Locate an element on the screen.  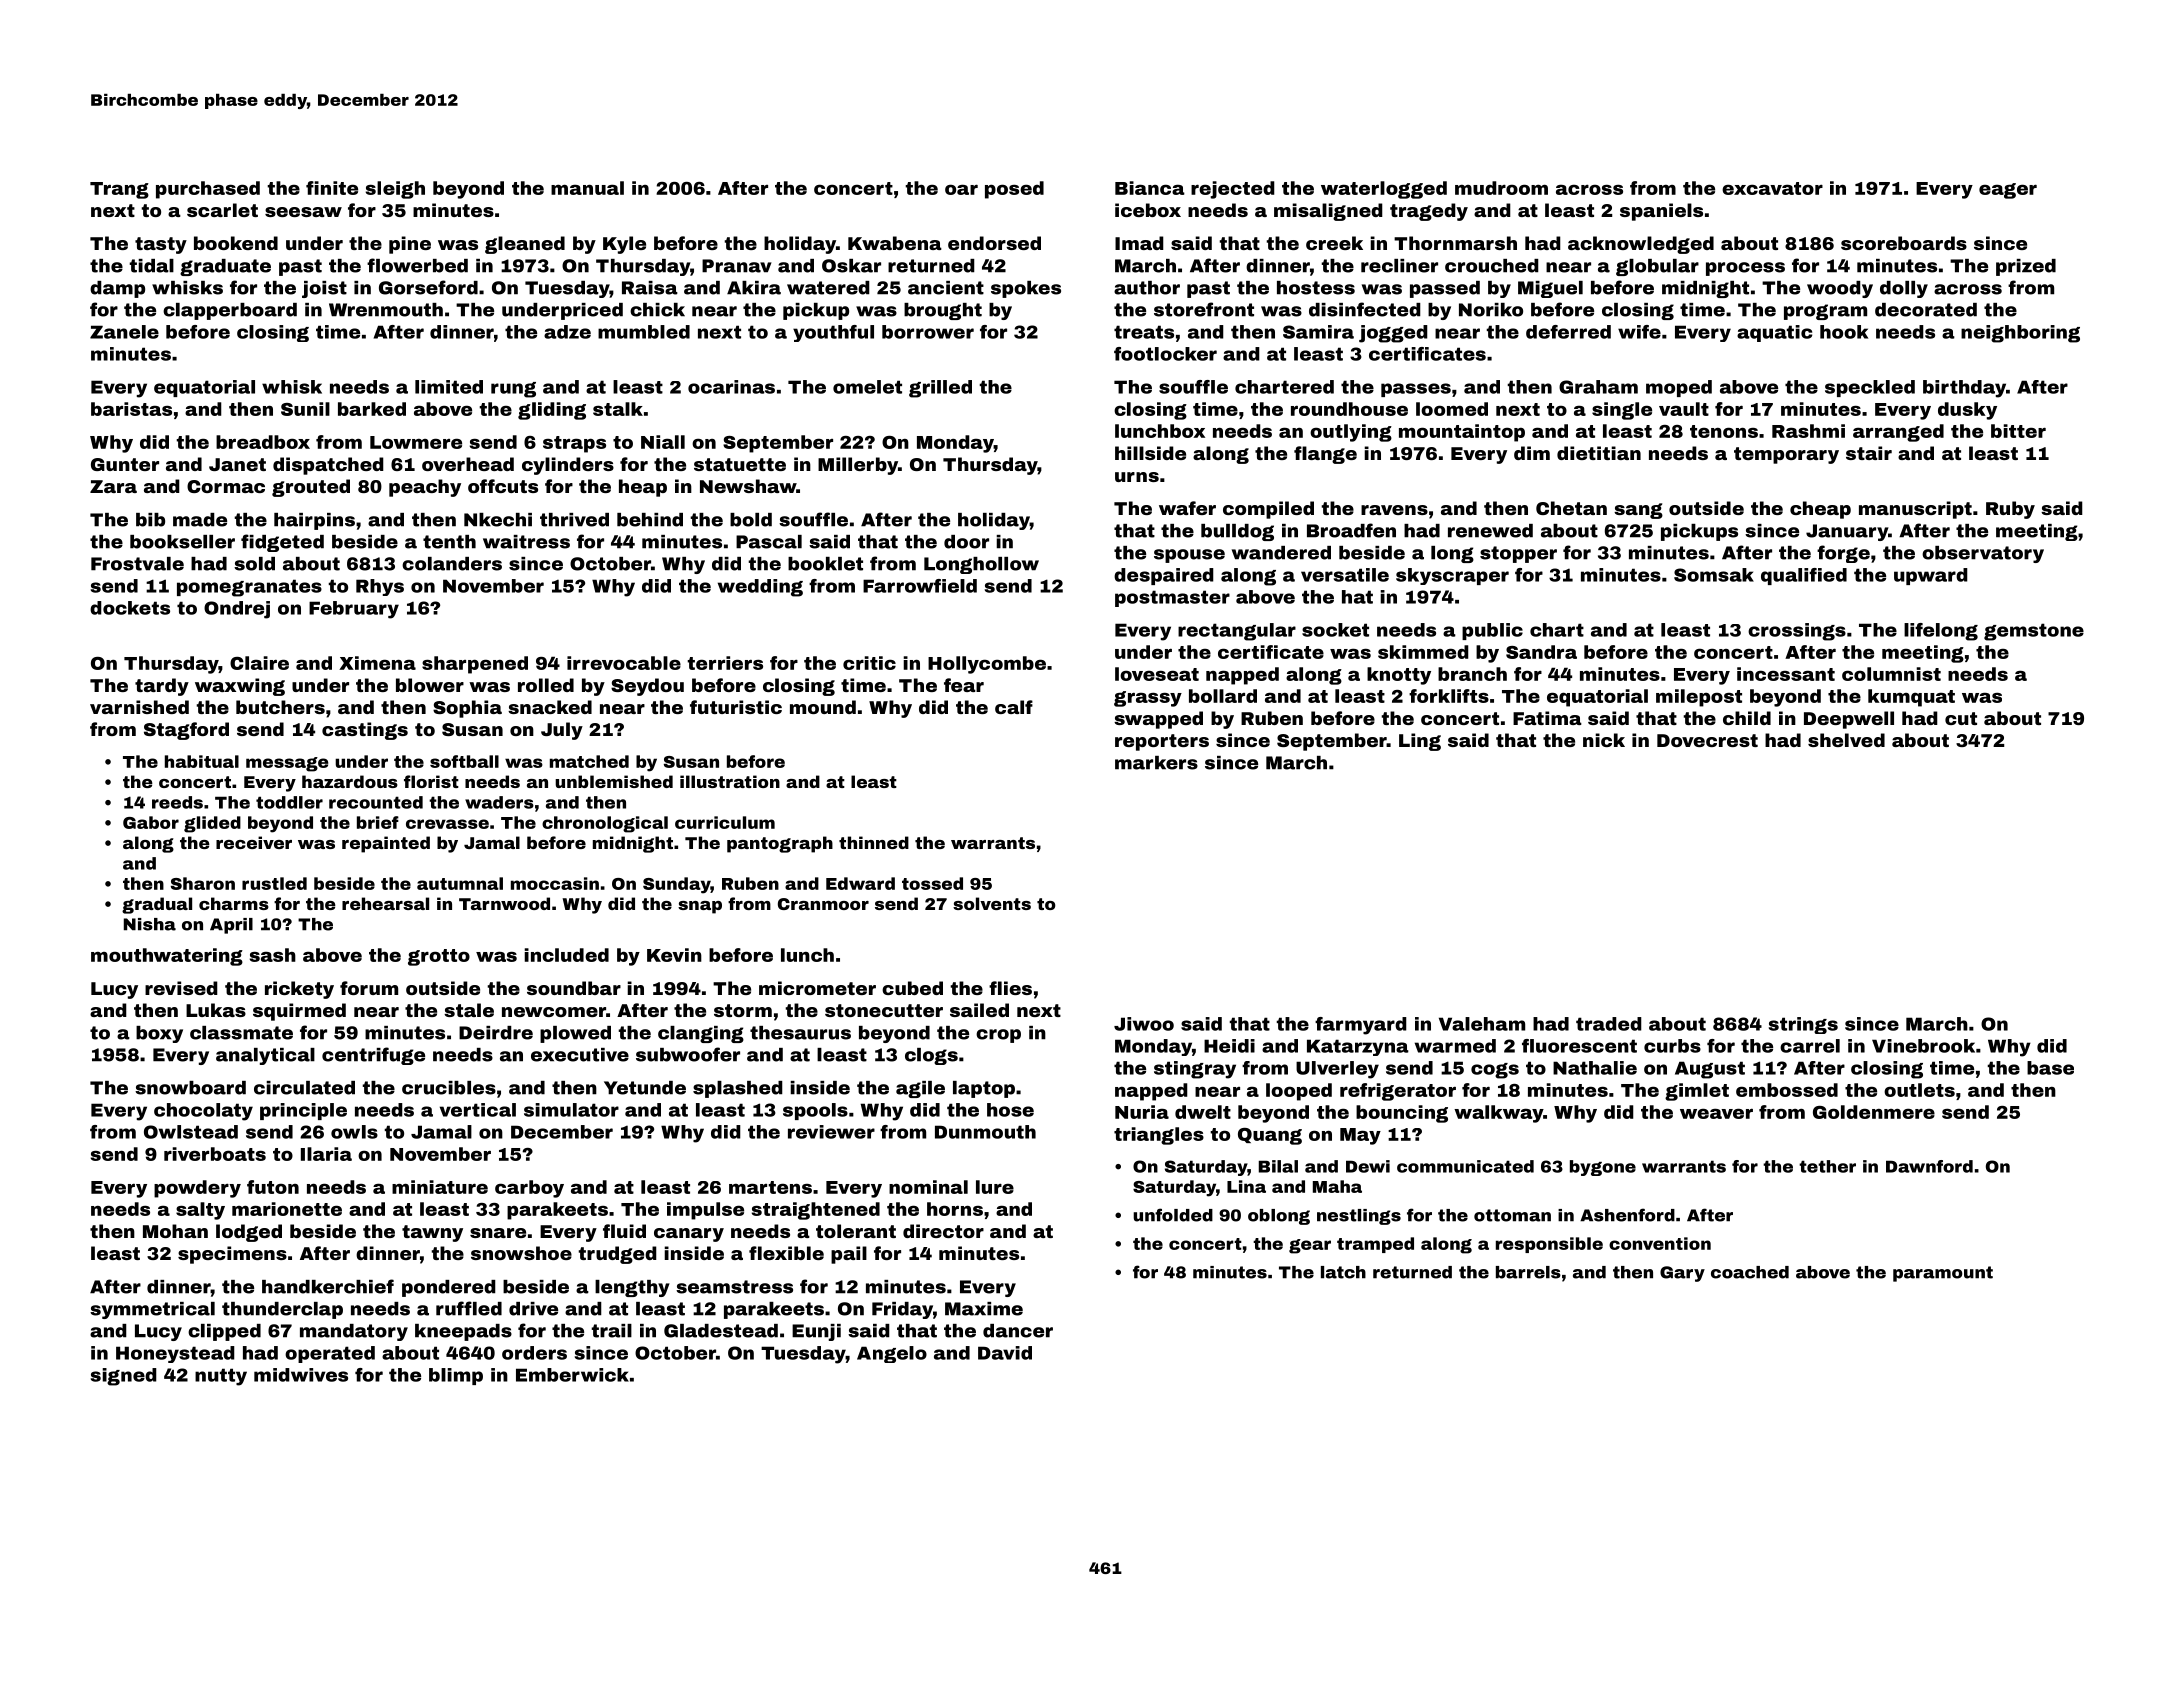
David is located at coordinates (1005, 1353).
